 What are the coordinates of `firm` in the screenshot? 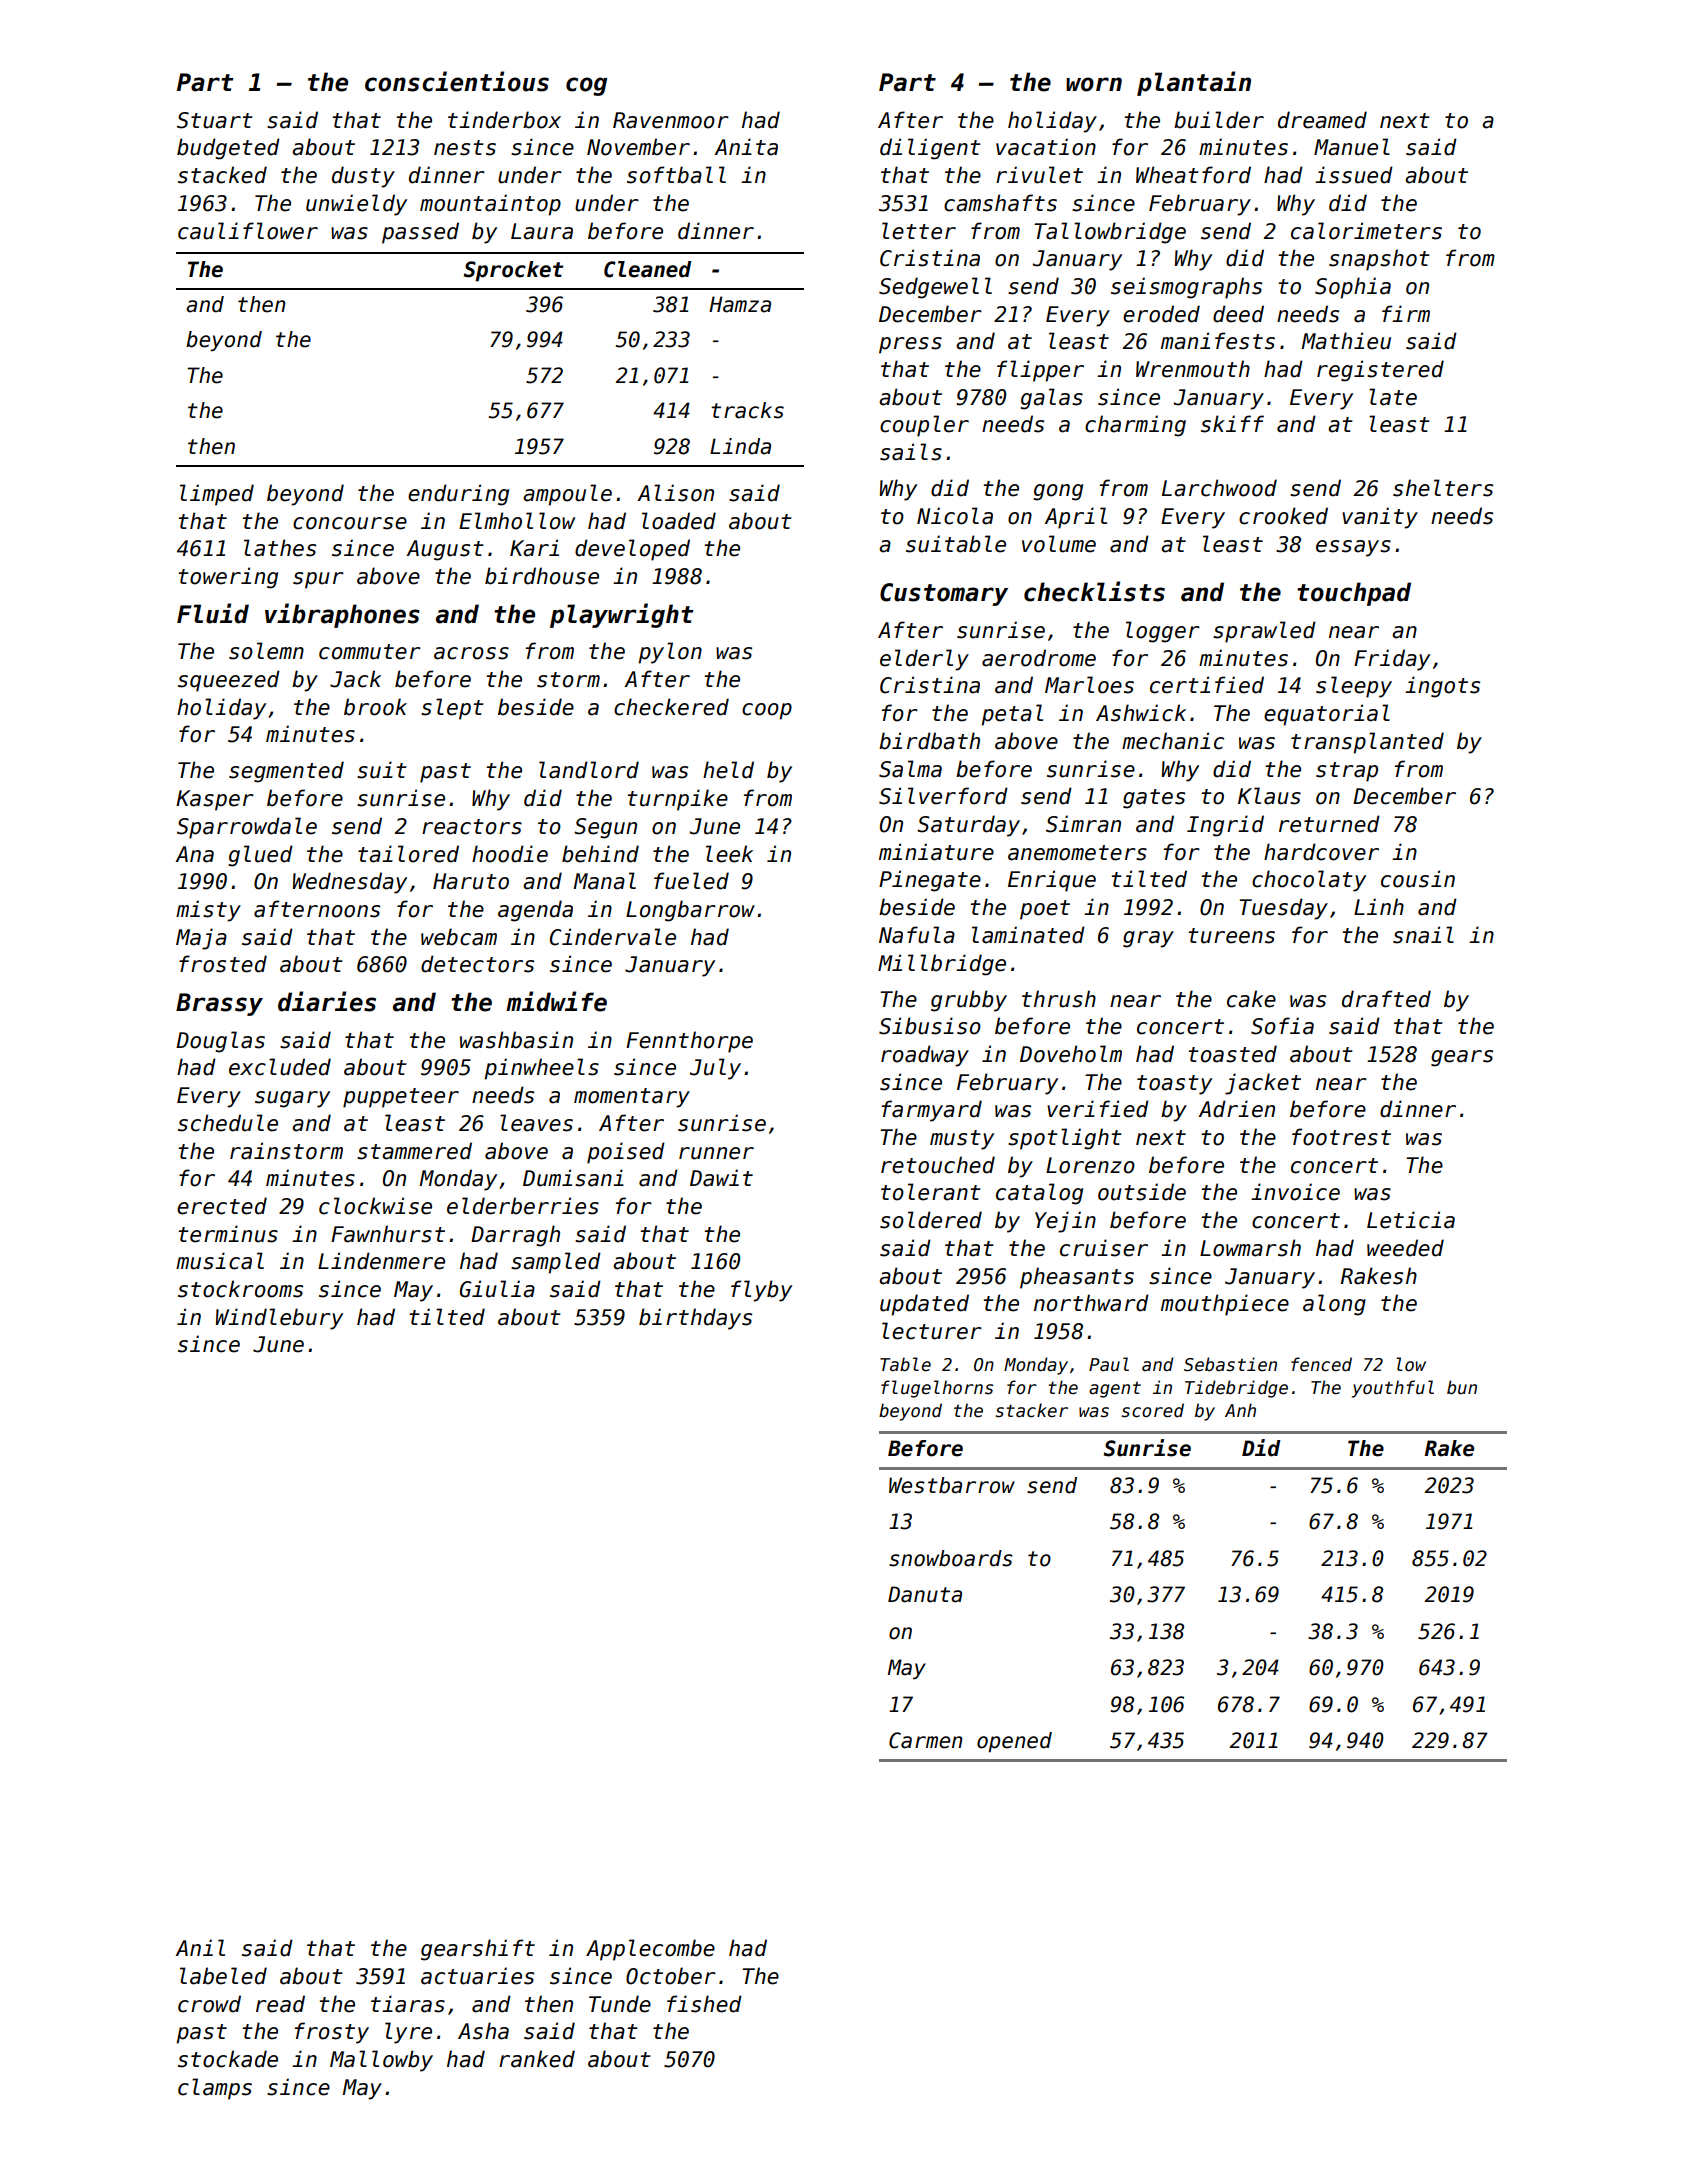 It's located at (1406, 313).
